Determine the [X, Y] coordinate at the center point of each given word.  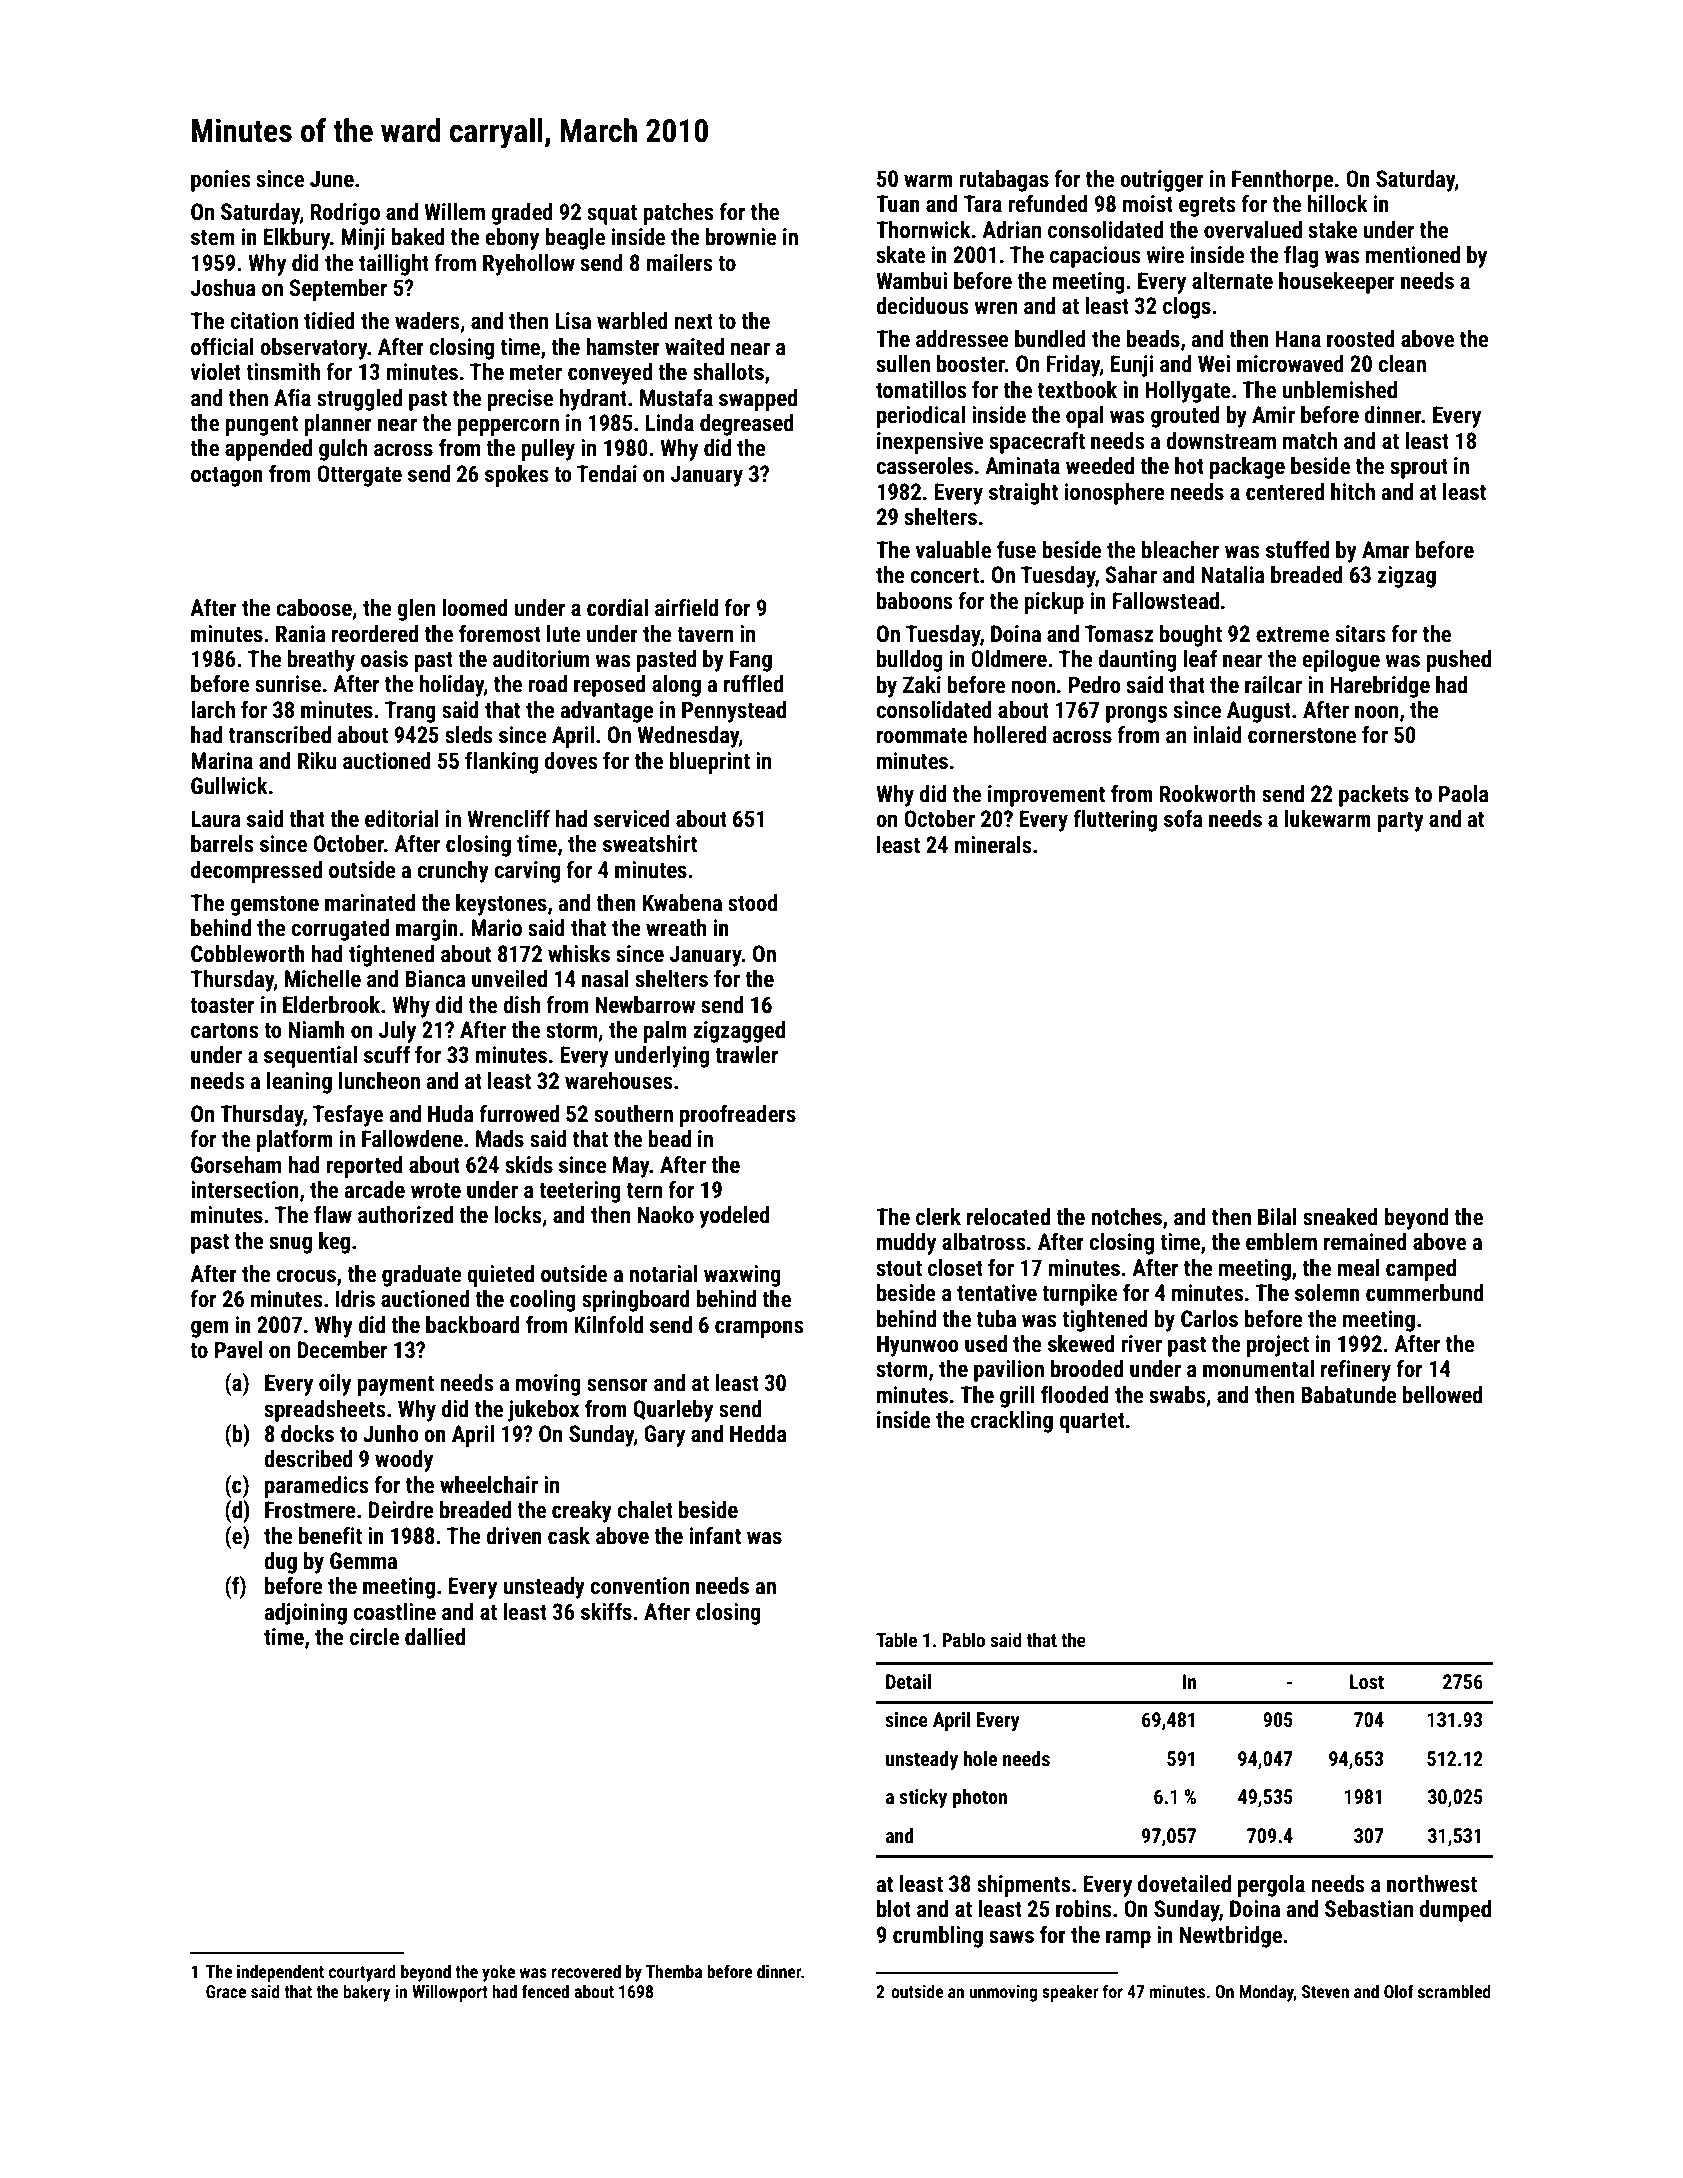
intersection [244, 1190]
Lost [1367, 1681]
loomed [475, 608]
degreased [746, 425]
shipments [1023, 1886]
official [222, 346]
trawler [746, 1055]
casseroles [924, 466]
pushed [1459, 661]
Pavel [238, 1350]
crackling [1012, 1422]
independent [280, 1973]
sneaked [1340, 1217]
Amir [1273, 414]
